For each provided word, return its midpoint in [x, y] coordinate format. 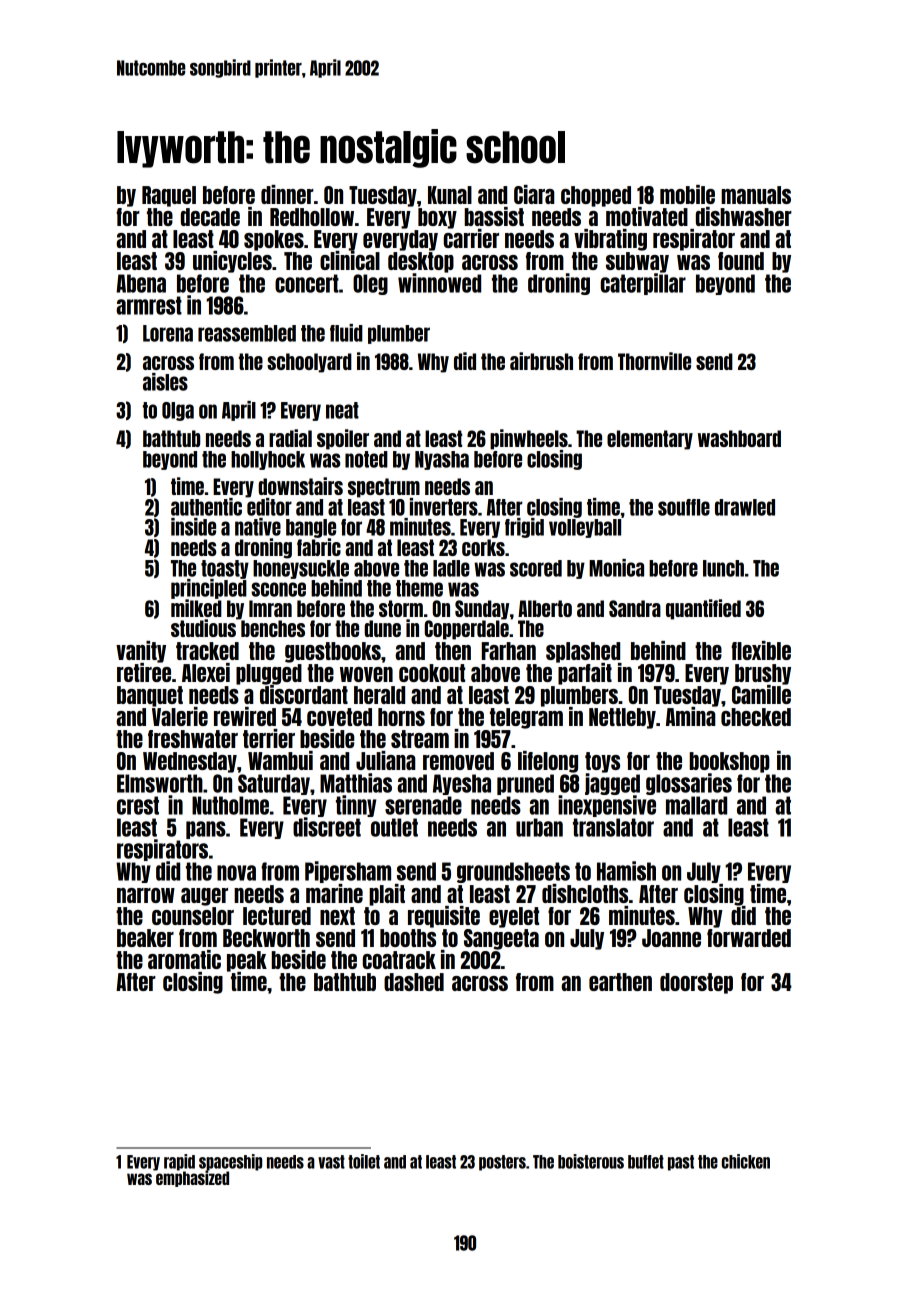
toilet [364, 1161]
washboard [739, 438]
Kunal [450, 195]
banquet [150, 696]
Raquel [169, 196]
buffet [646, 1162]
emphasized [192, 1179]
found [741, 261]
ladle [451, 568]
